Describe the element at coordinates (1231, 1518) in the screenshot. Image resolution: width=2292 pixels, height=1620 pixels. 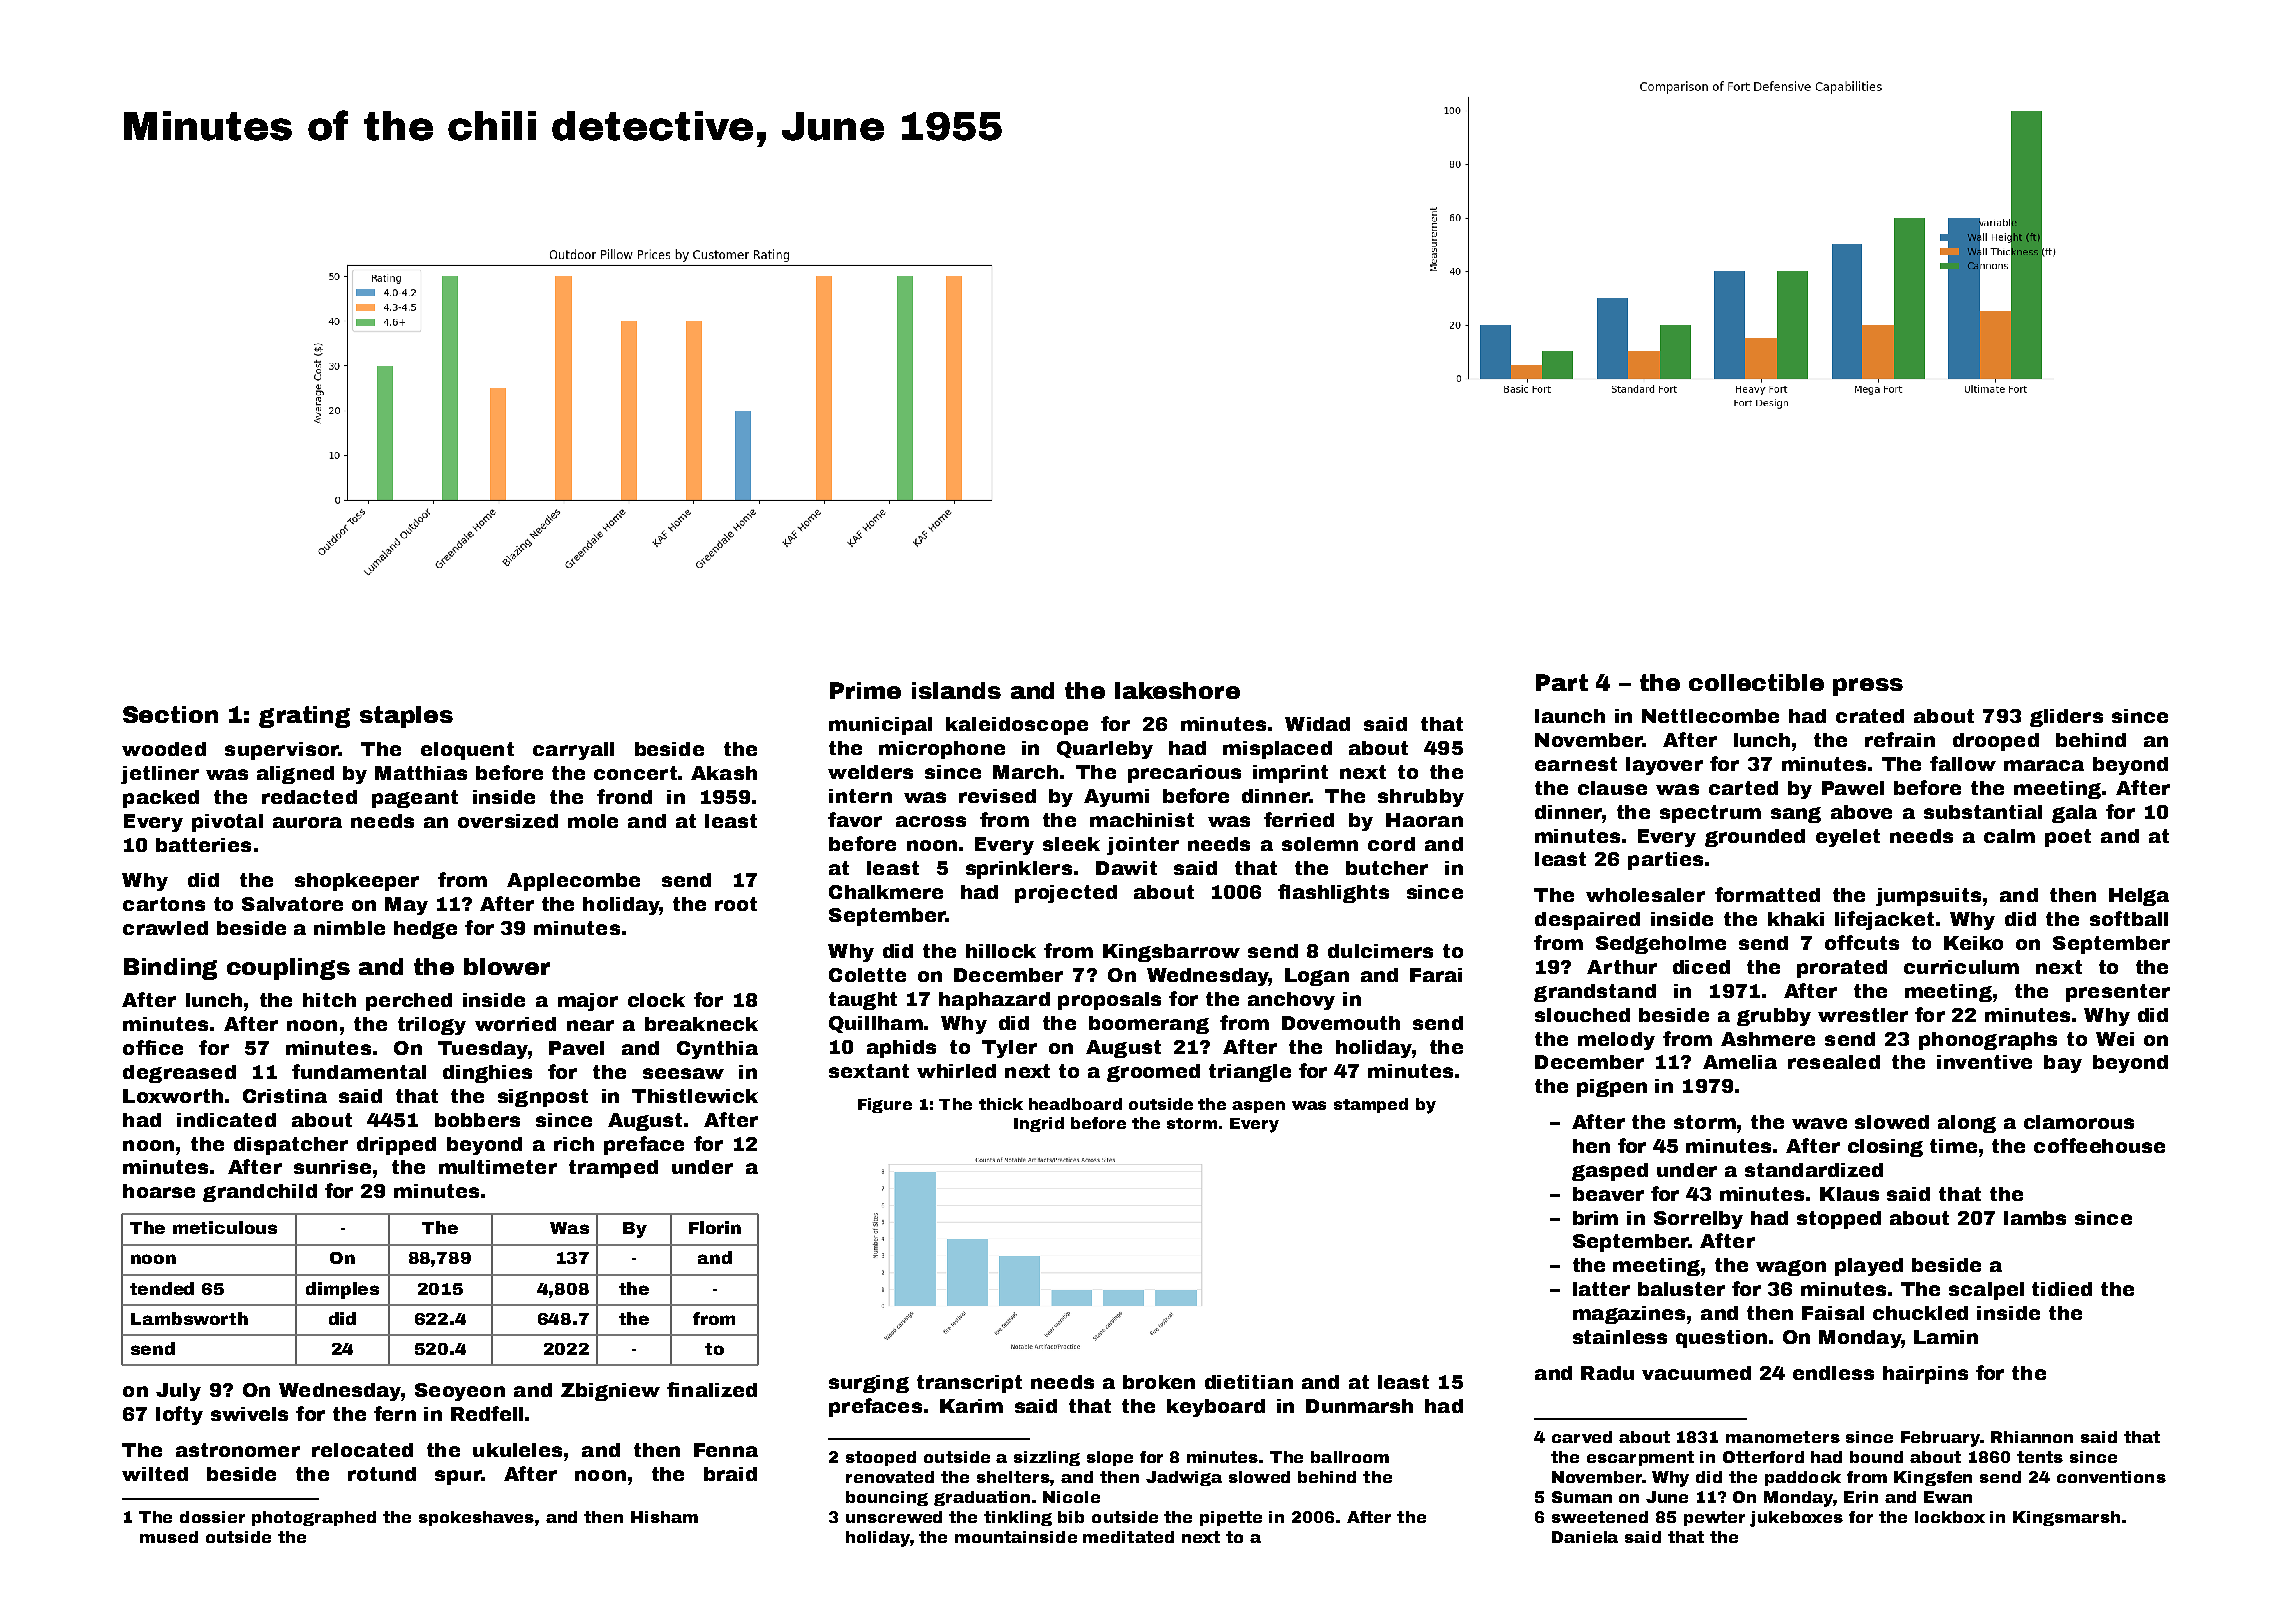
I see `pipette` at that location.
